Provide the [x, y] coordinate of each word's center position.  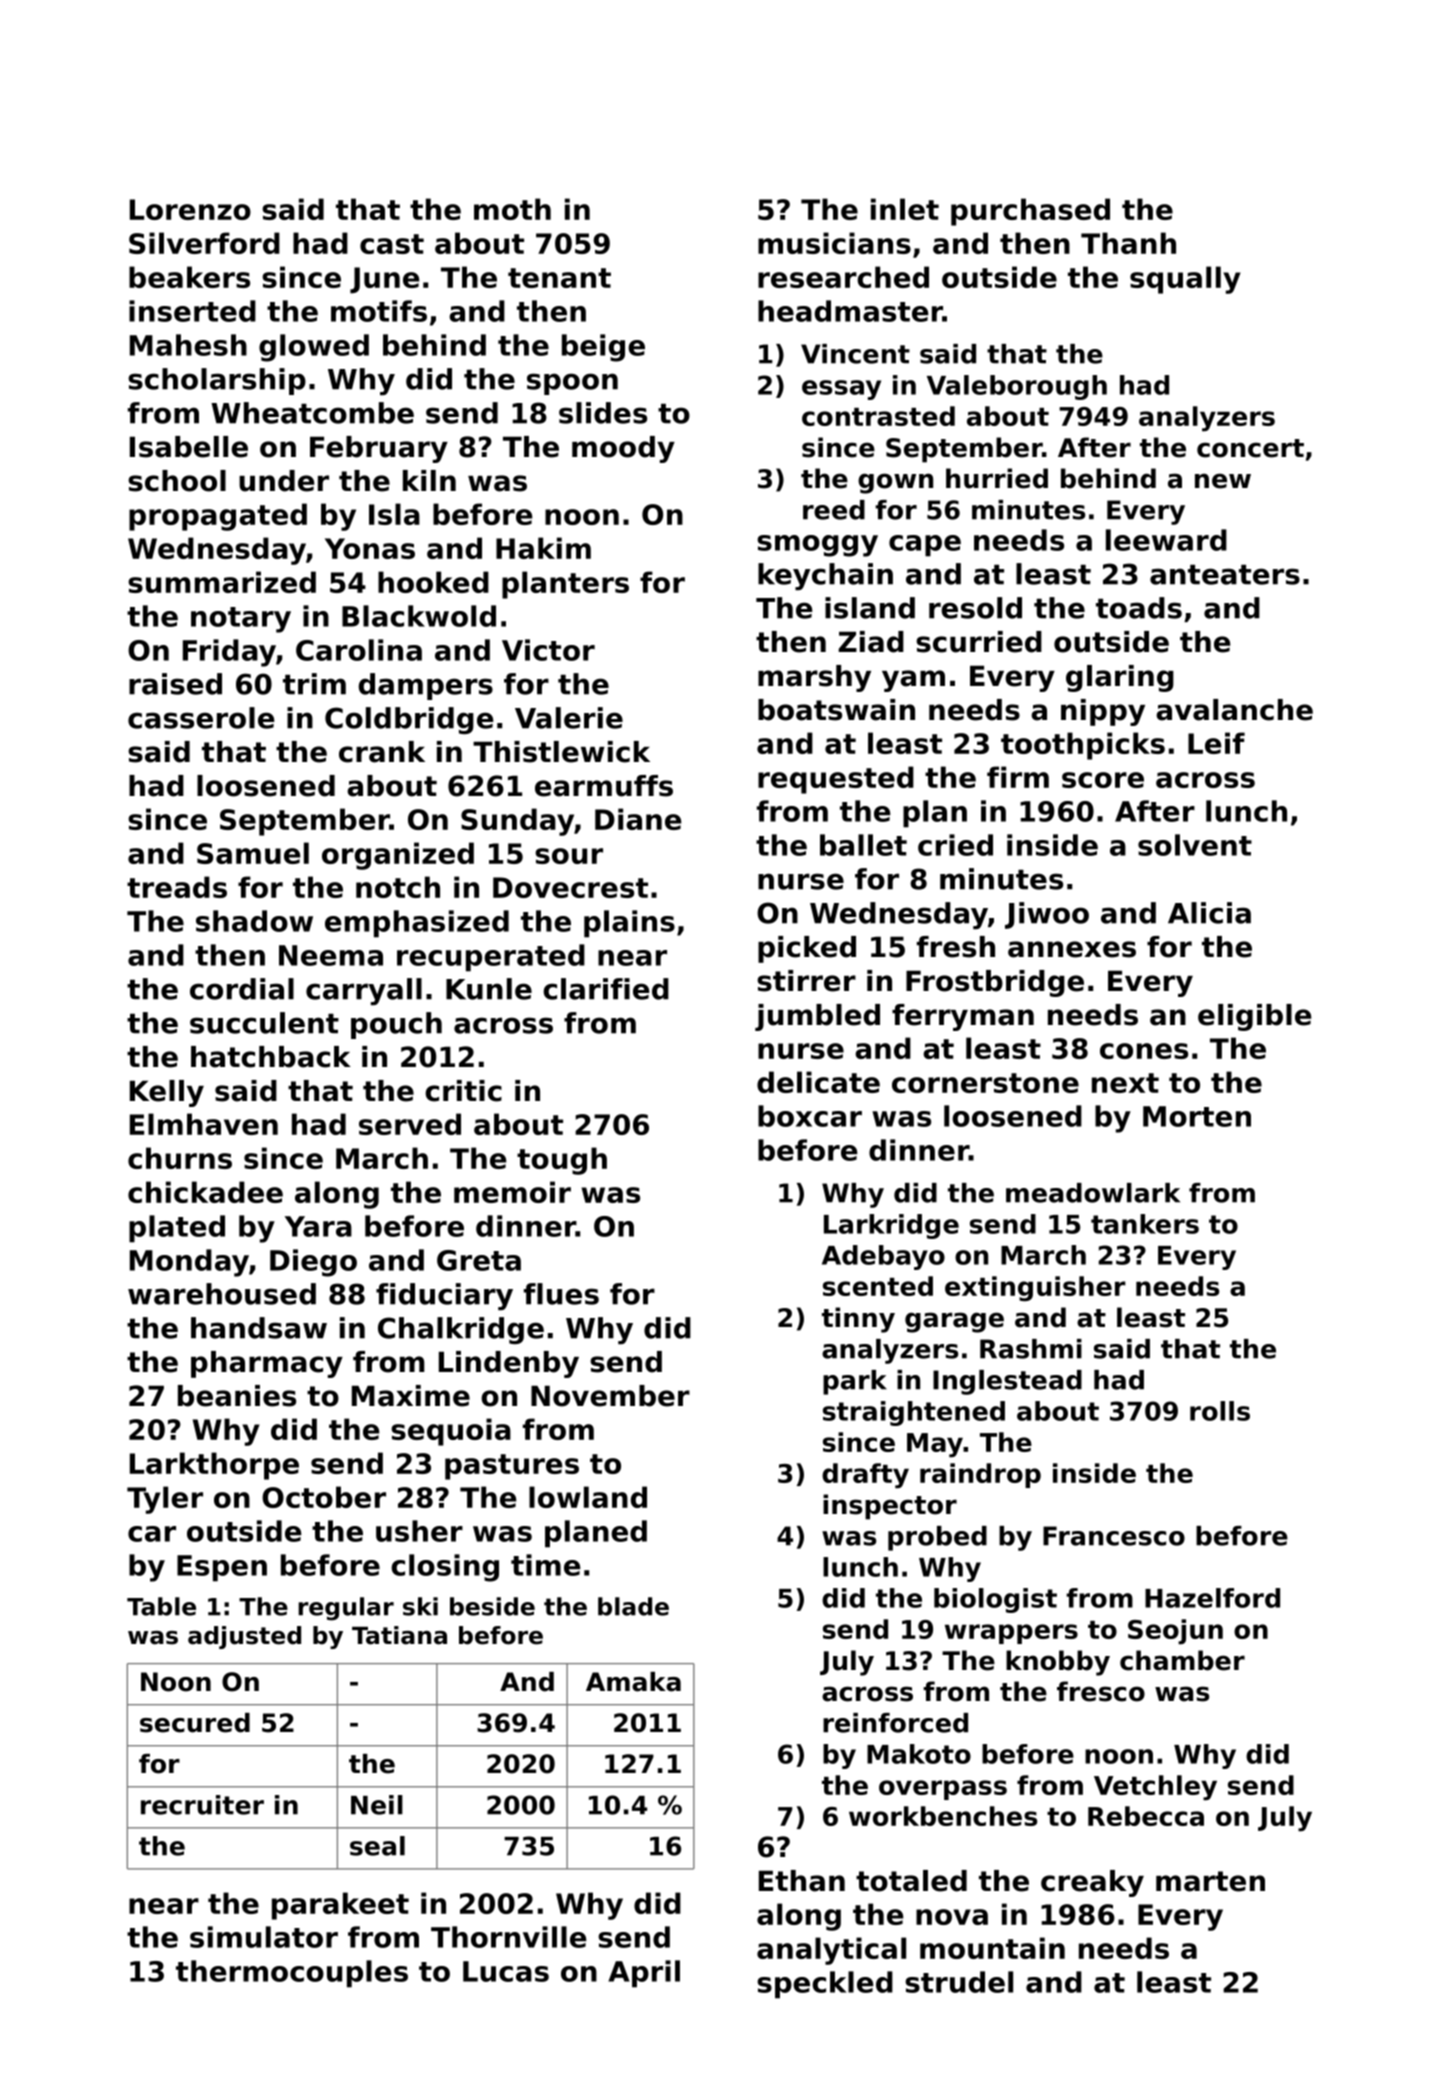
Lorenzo [190, 209]
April [644, 1974]
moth [512, 209]
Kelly [167, 1093]
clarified [606, 989]
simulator [264, 1937]
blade [633, 1606]
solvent [1195, 845]
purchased [1030, 212]
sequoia [451, 1432]
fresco [1101, 1691]
